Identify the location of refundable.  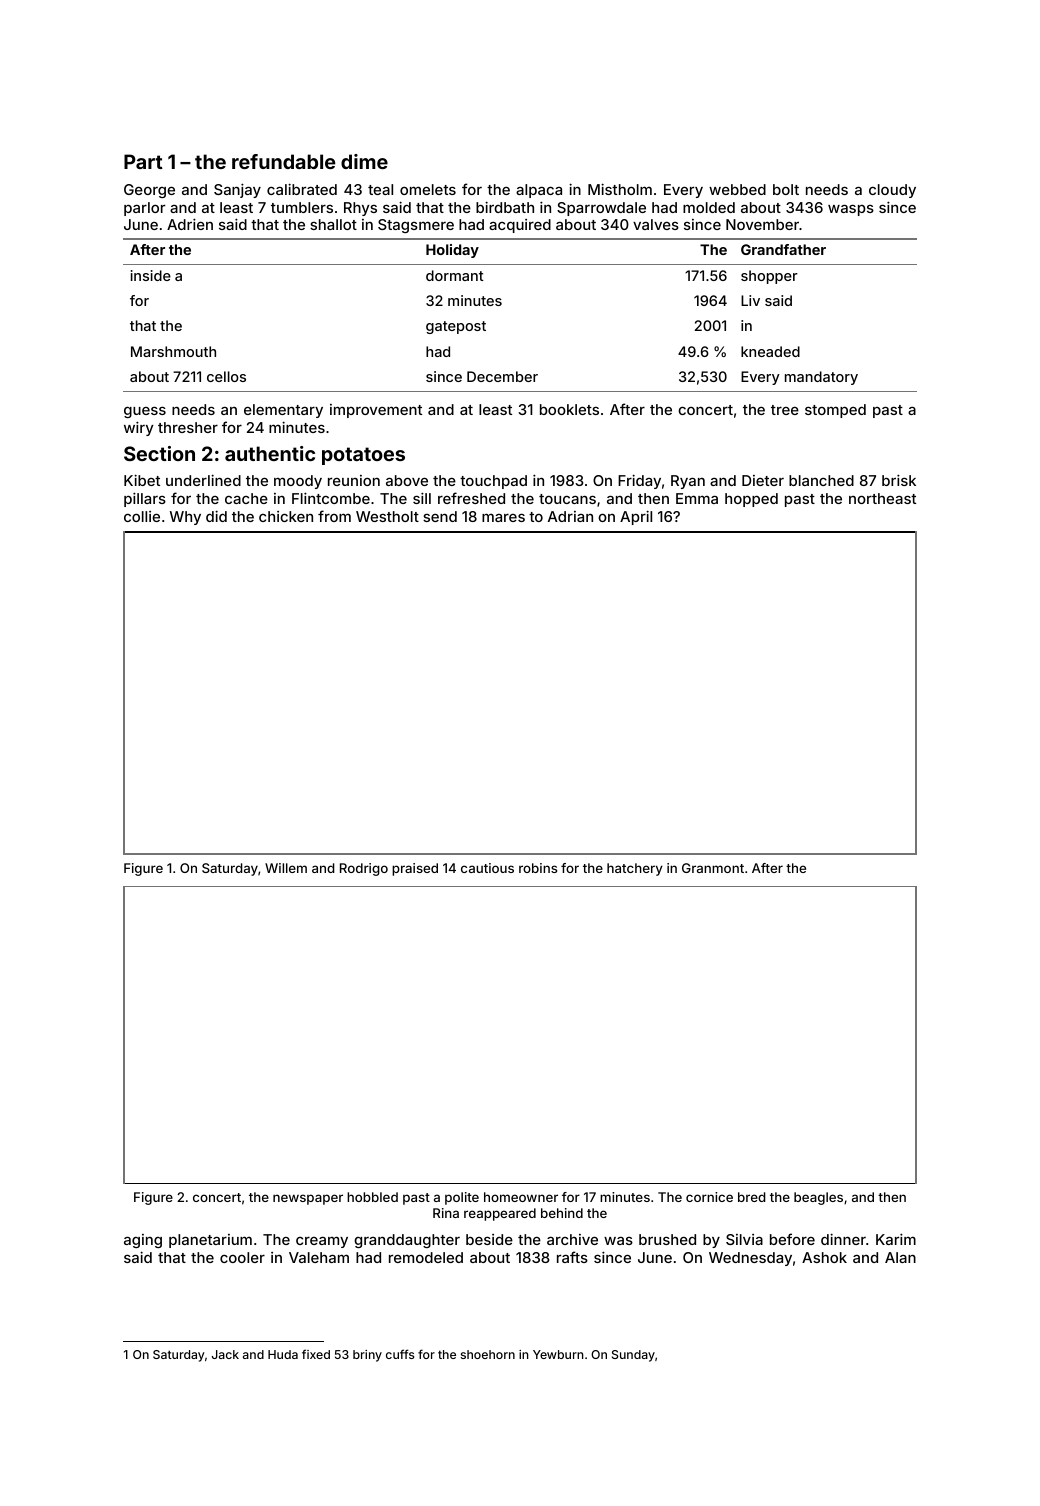
(283, 161).
